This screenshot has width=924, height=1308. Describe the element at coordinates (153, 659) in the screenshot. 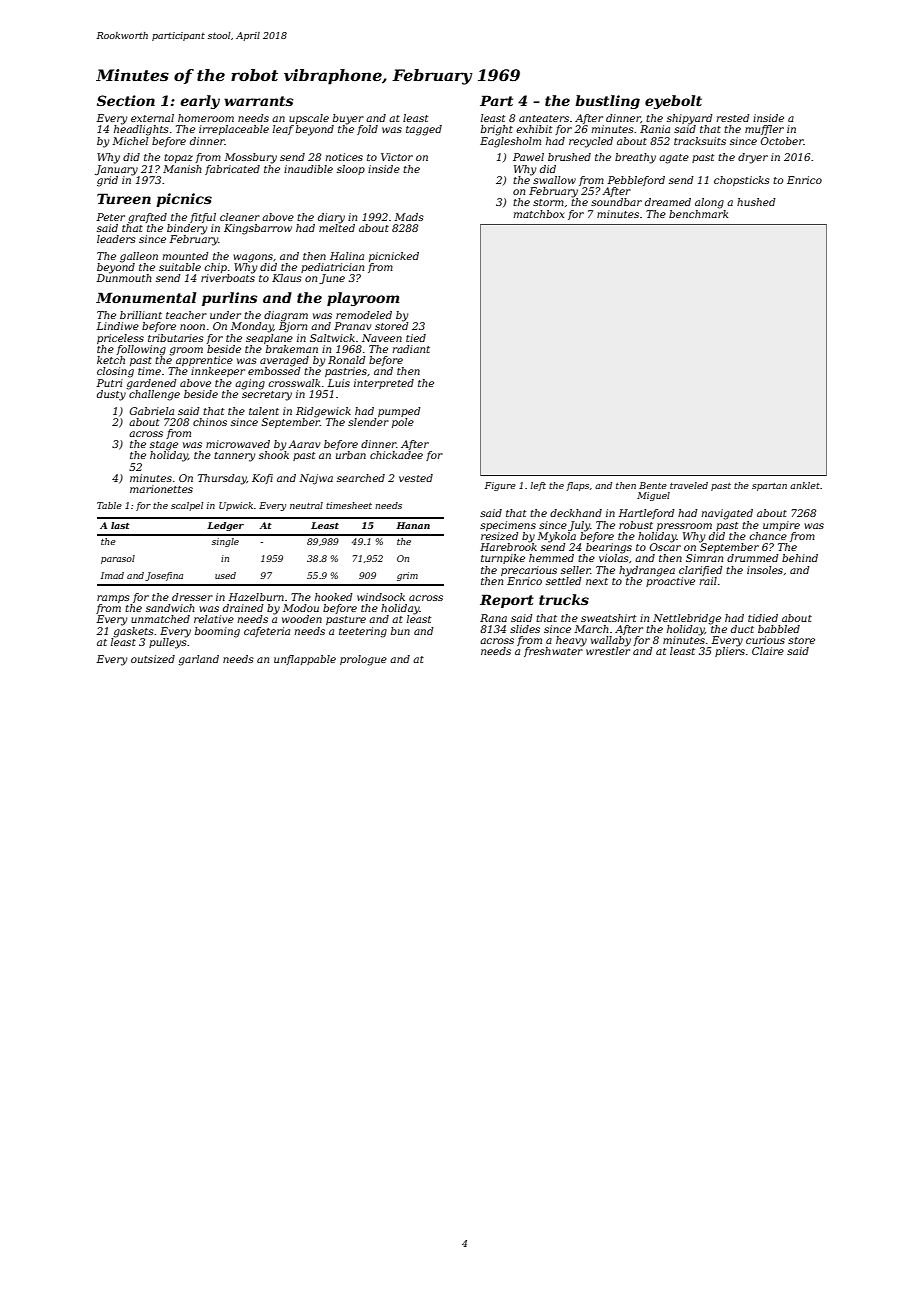

I see `outsized` at that location.
